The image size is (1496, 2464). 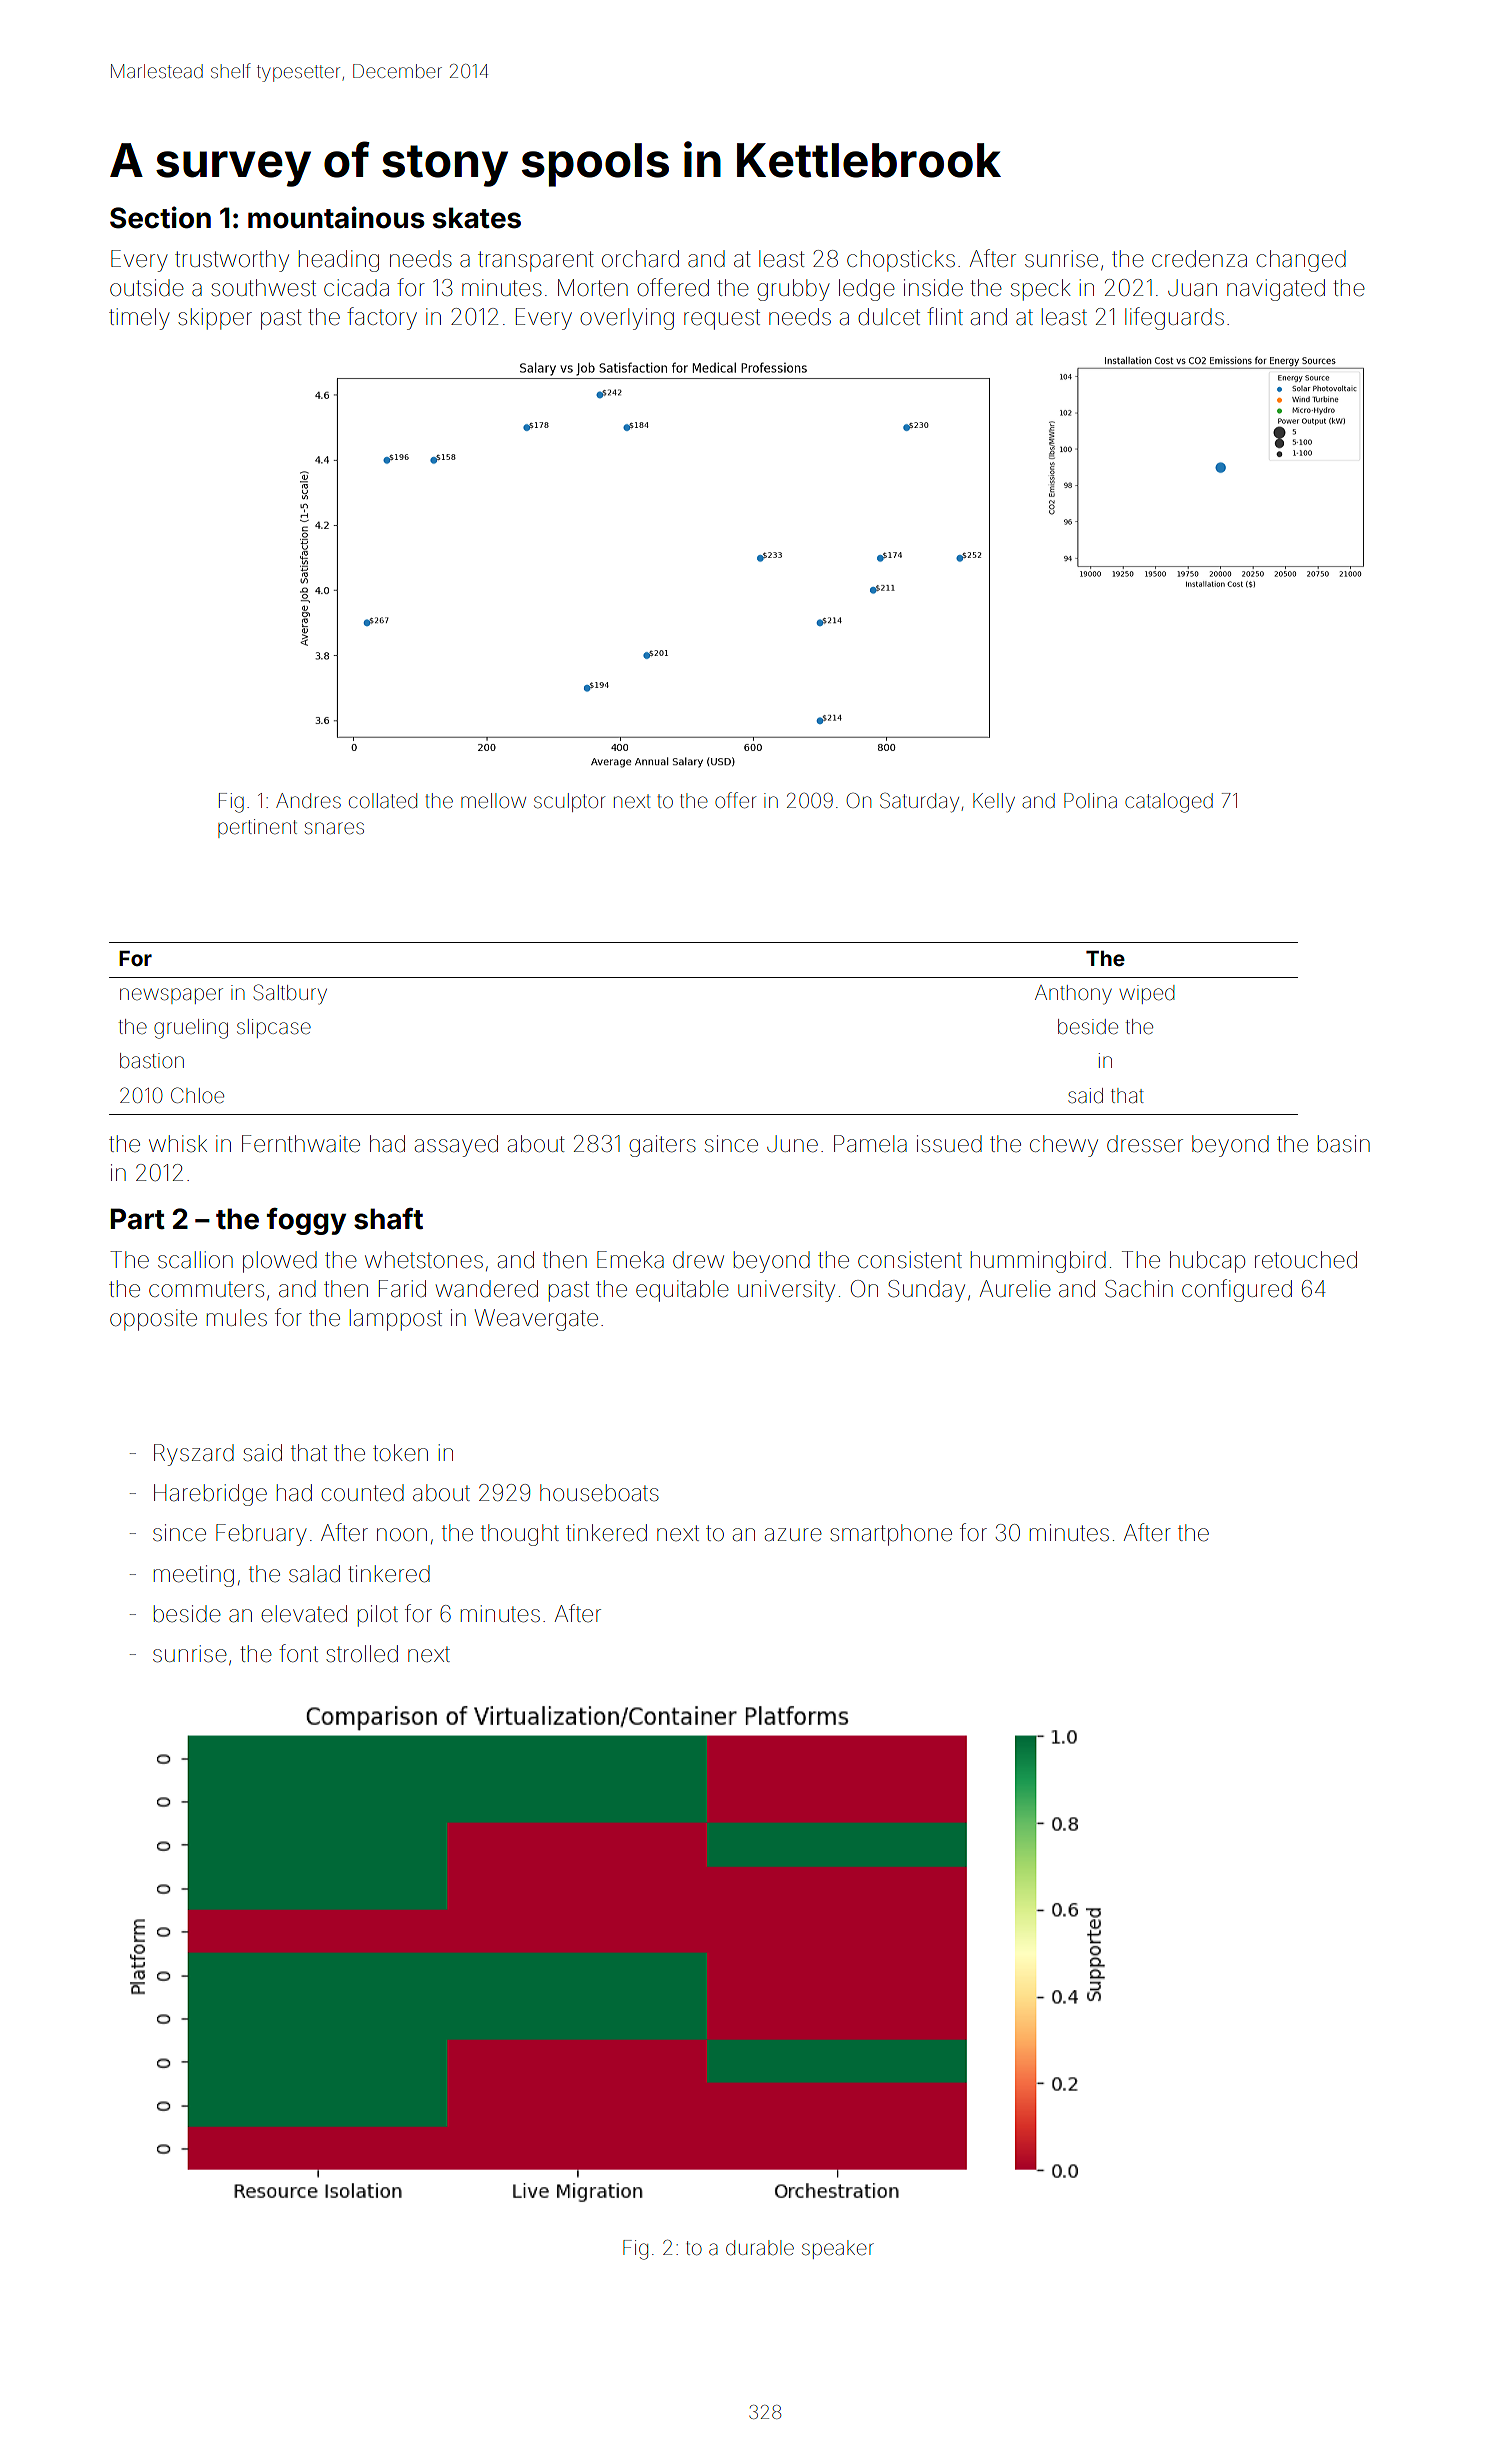 I want to click on Pamela, so click(x=870, y=1144).
